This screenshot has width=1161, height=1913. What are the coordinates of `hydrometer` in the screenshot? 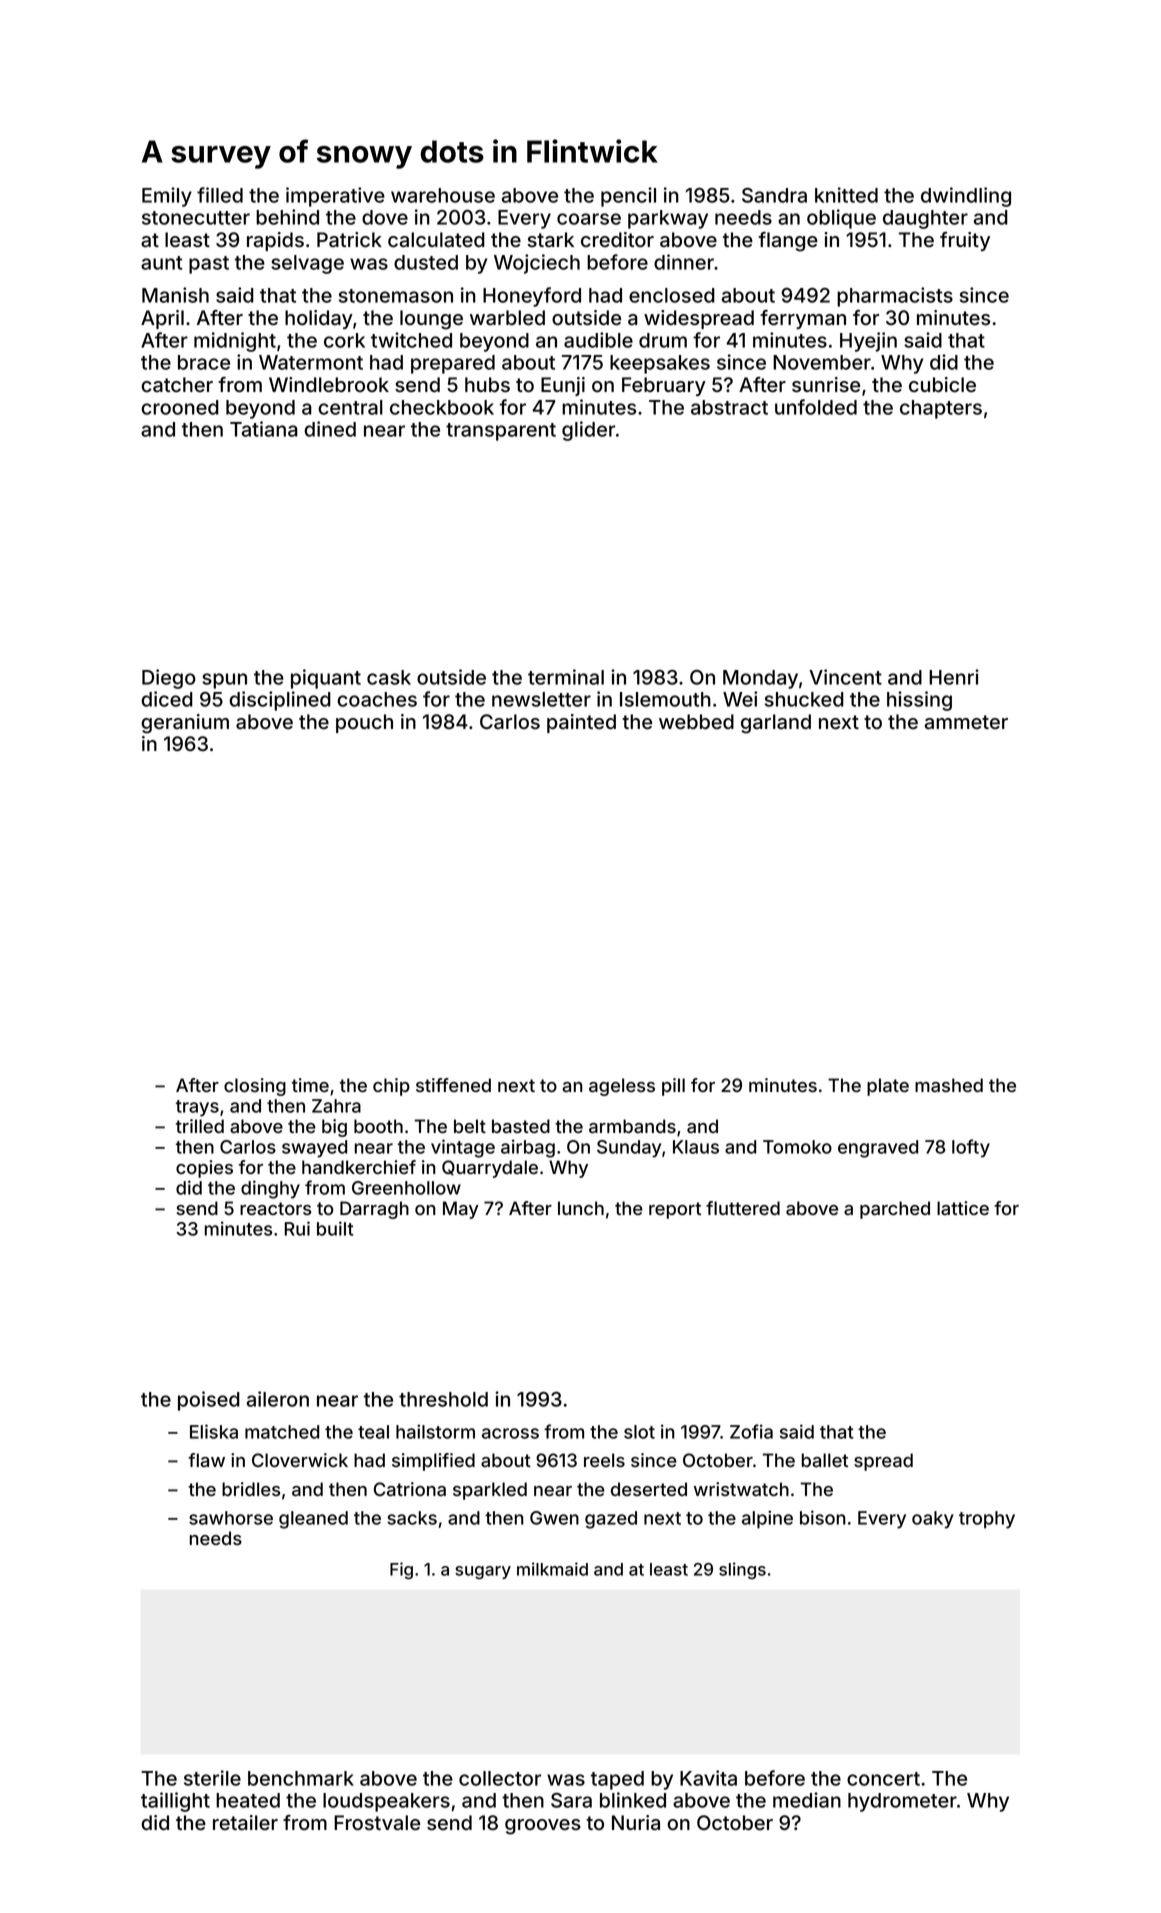 It's located at (902, 1802).
